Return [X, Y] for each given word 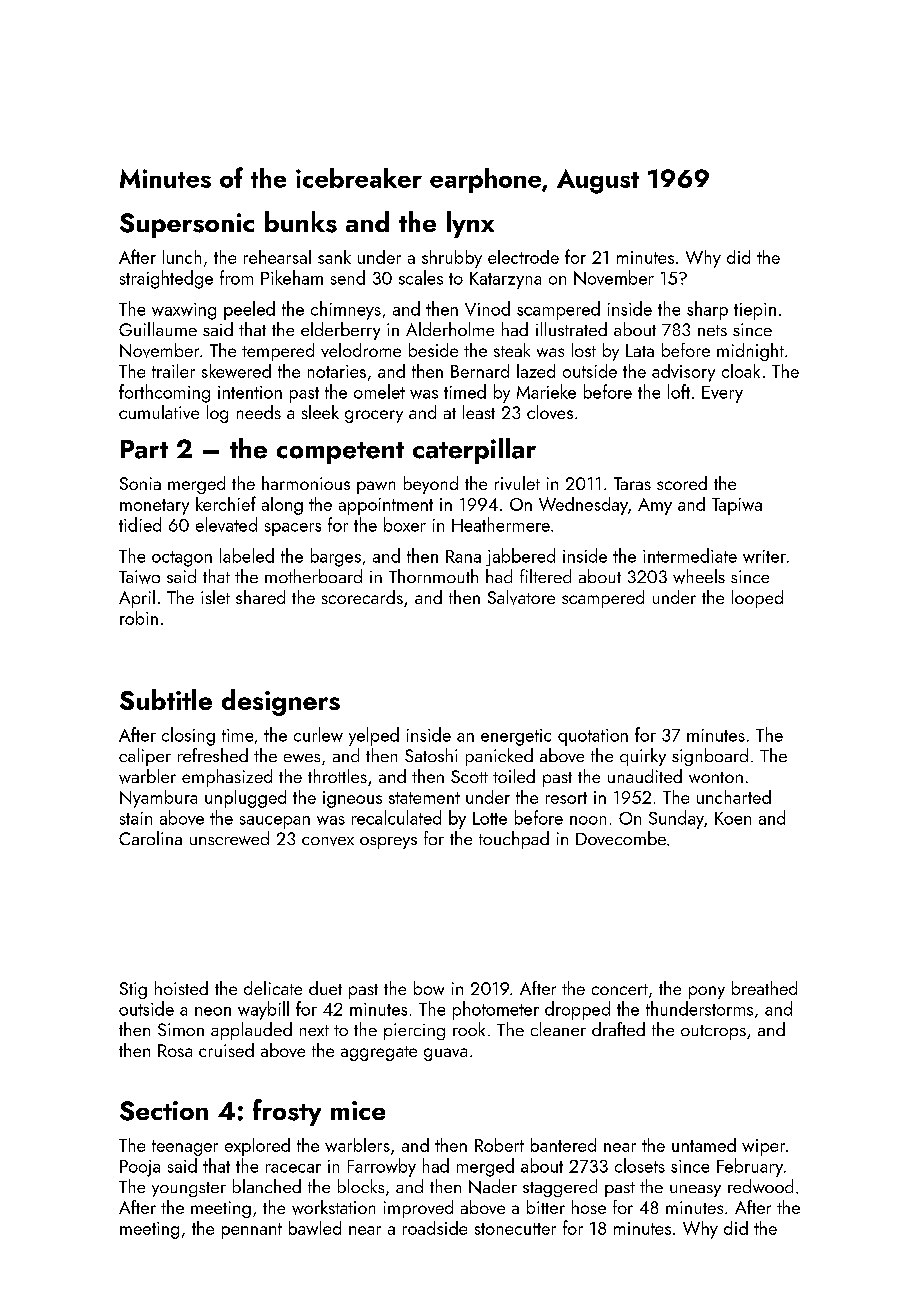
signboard [710, 757]
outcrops [713, 1032]
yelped [374, 736]
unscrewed [229, 838]
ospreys [388, 843]
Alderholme [450, 329]
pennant [252, 1231]
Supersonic [187, 225]
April [137, 599]
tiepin [755, 311]
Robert [499, 1145]
